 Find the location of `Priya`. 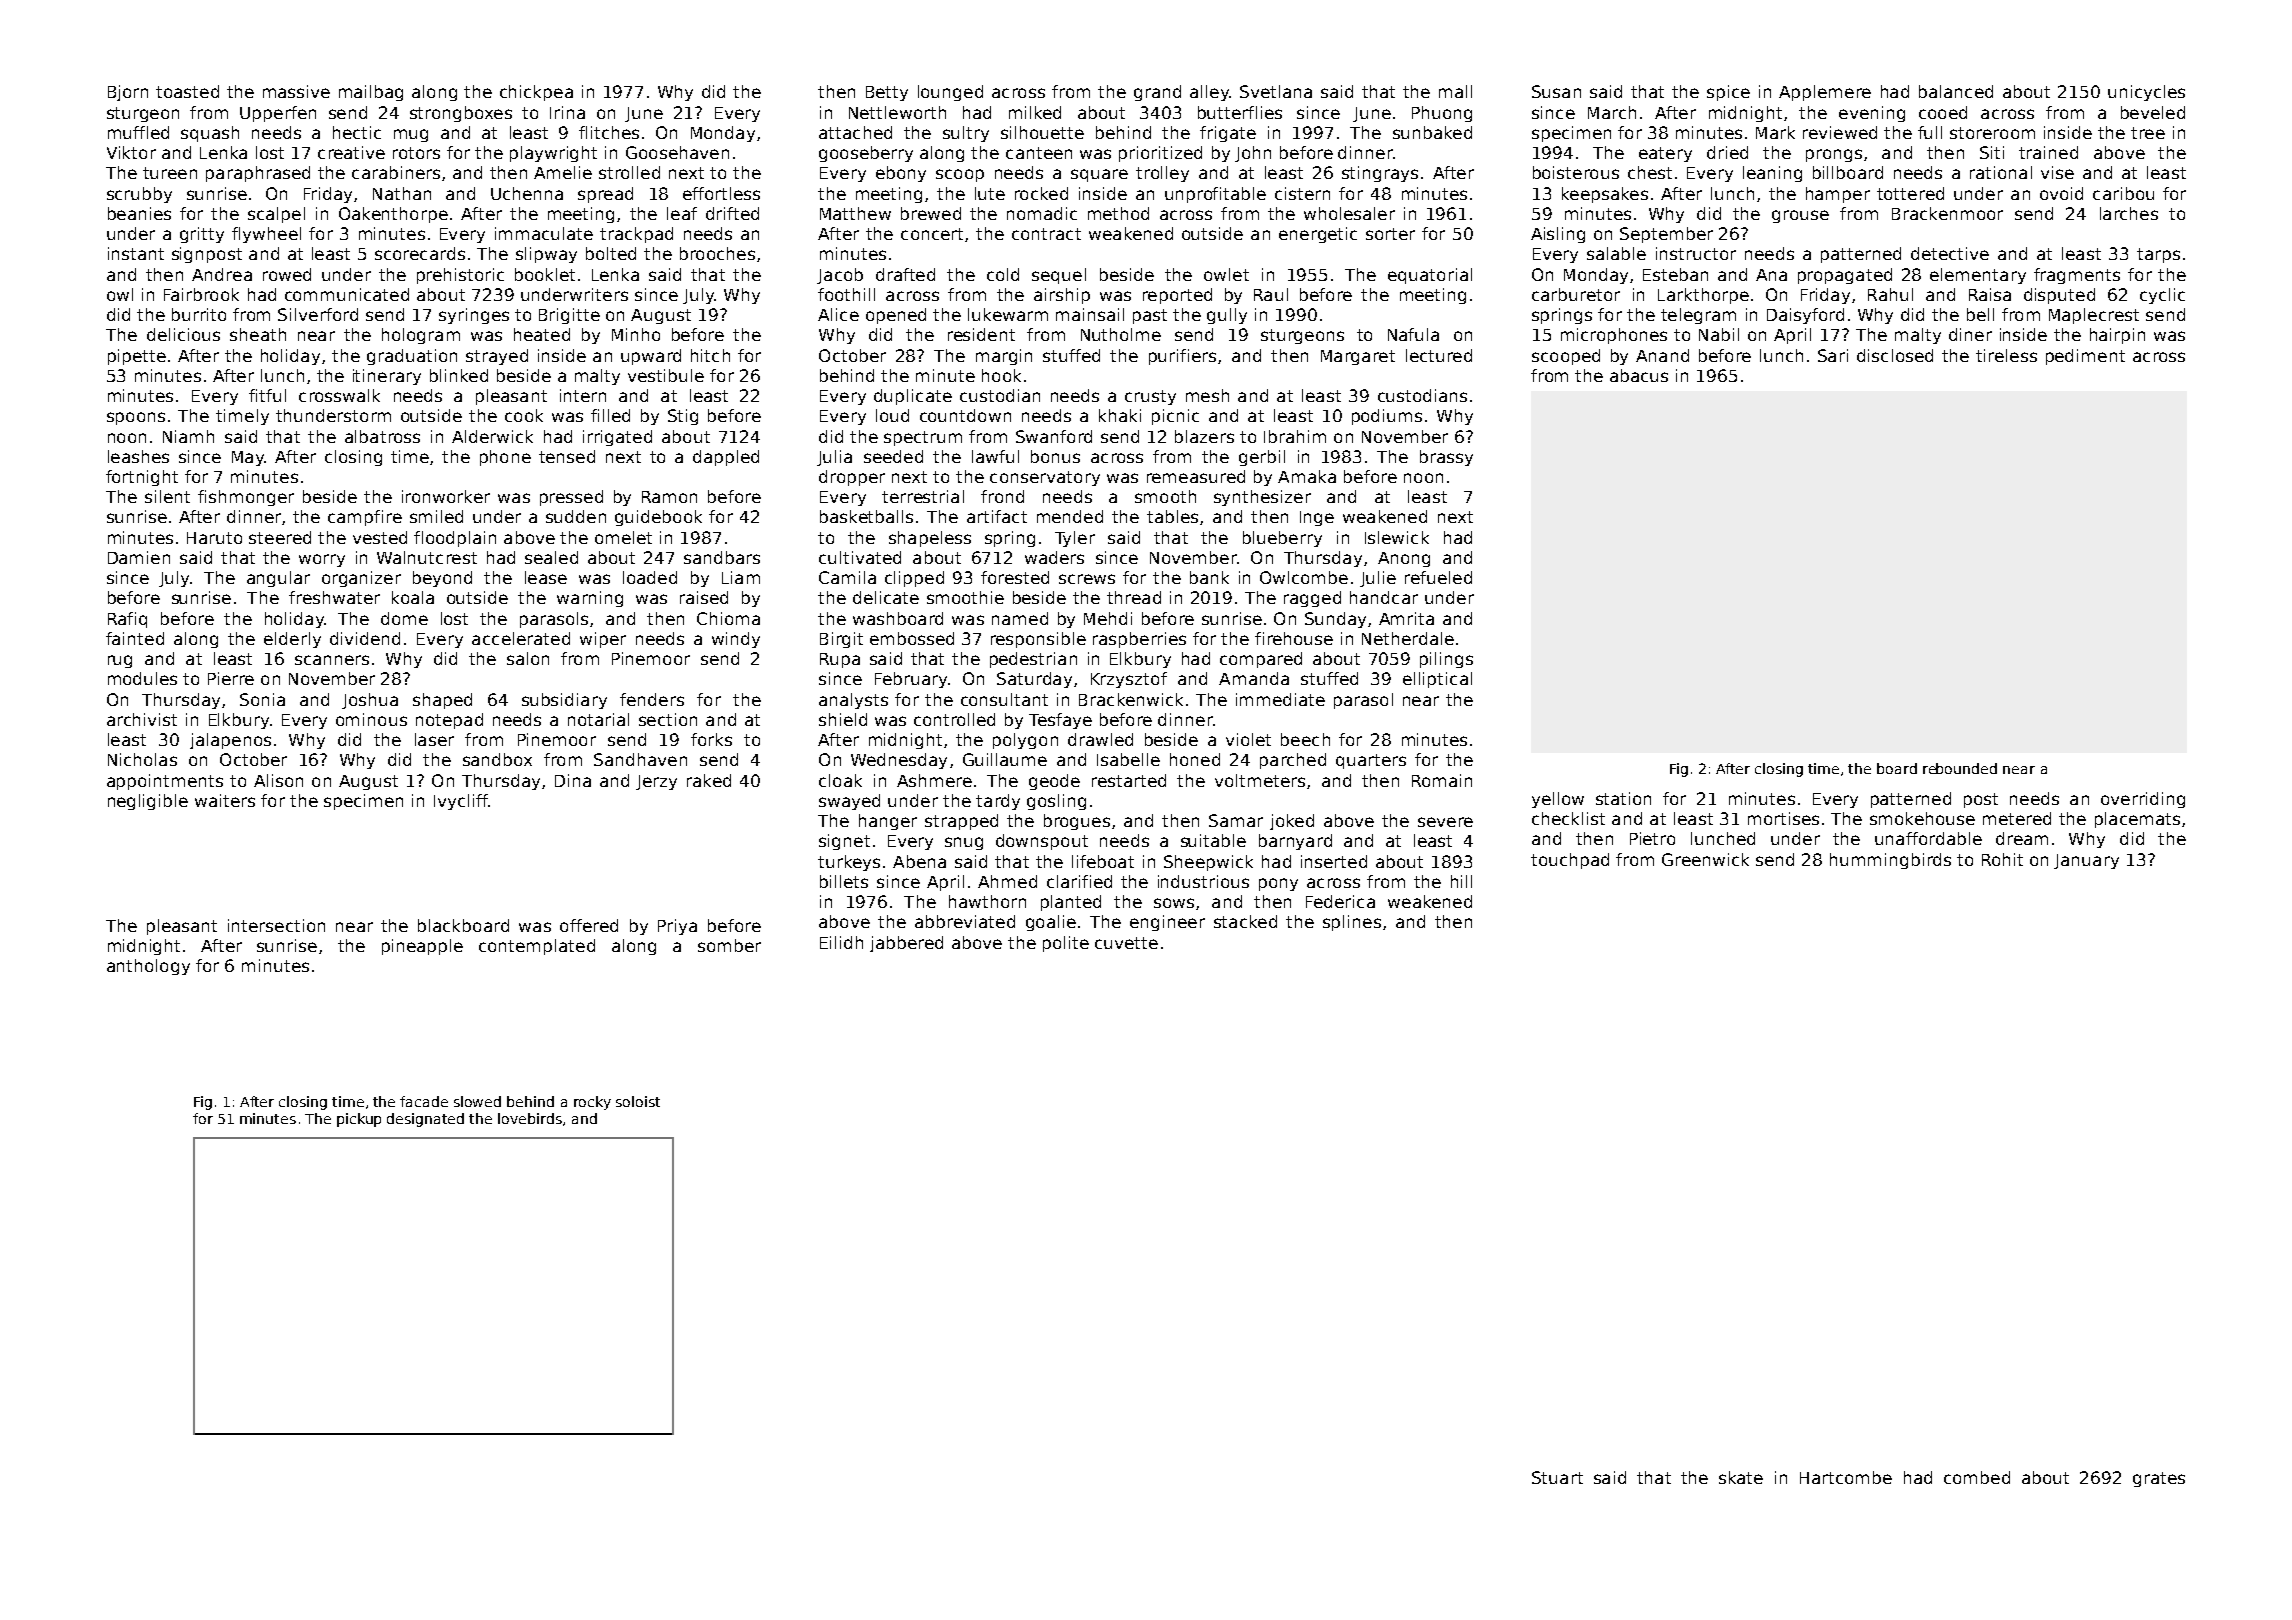

Priya is located at coordinates (677, 927).
